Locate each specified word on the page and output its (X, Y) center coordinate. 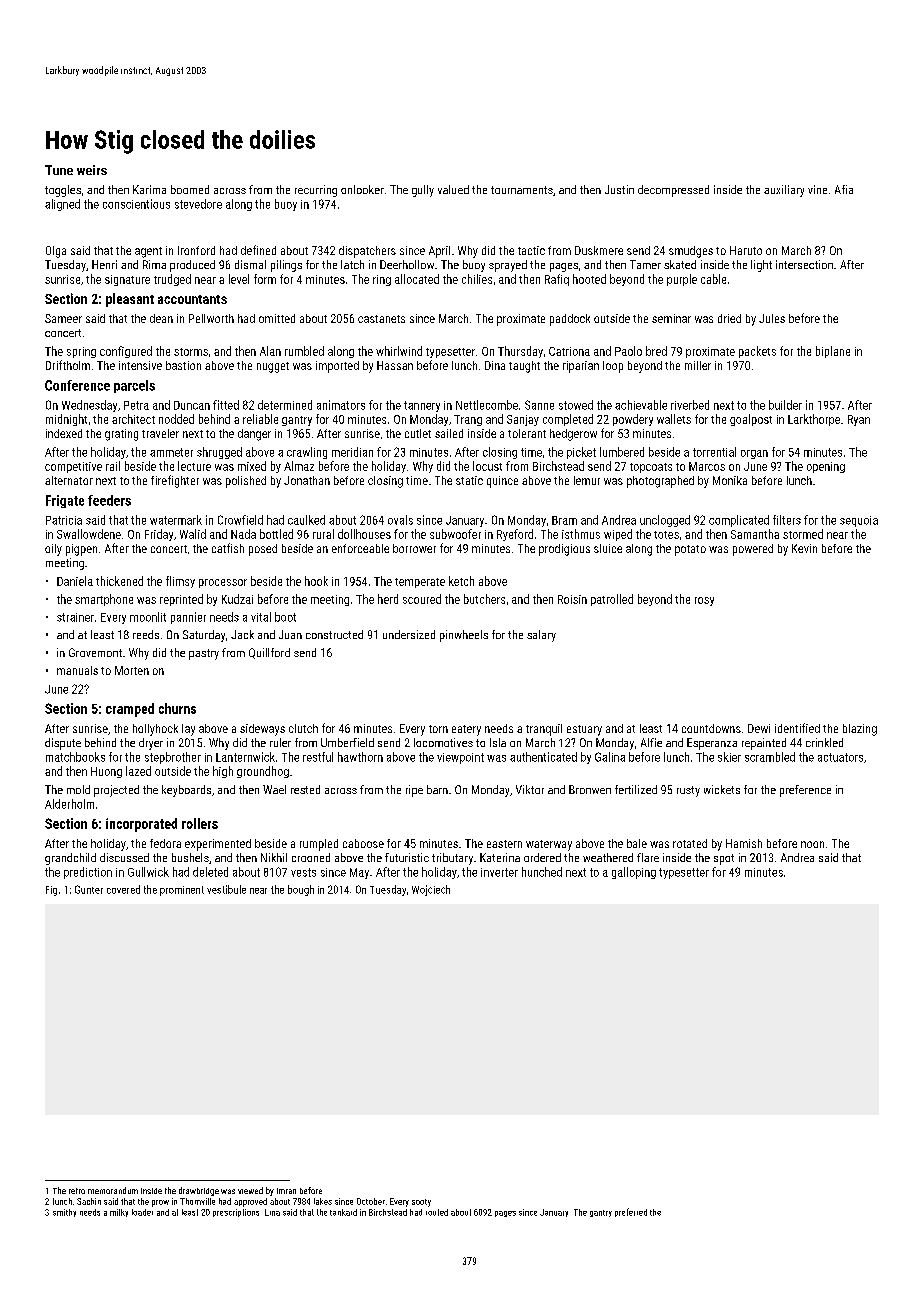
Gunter (89, 889)
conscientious (136, 204)
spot (724, 859)
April (439, 252)
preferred (631, 1212)
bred (656, 351)
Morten (132, 670)
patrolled (612, 600)
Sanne (539, 405)
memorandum (113, 1190)
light (761, 266)
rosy (704, 601)
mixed (252, 466)
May (359, 873)
